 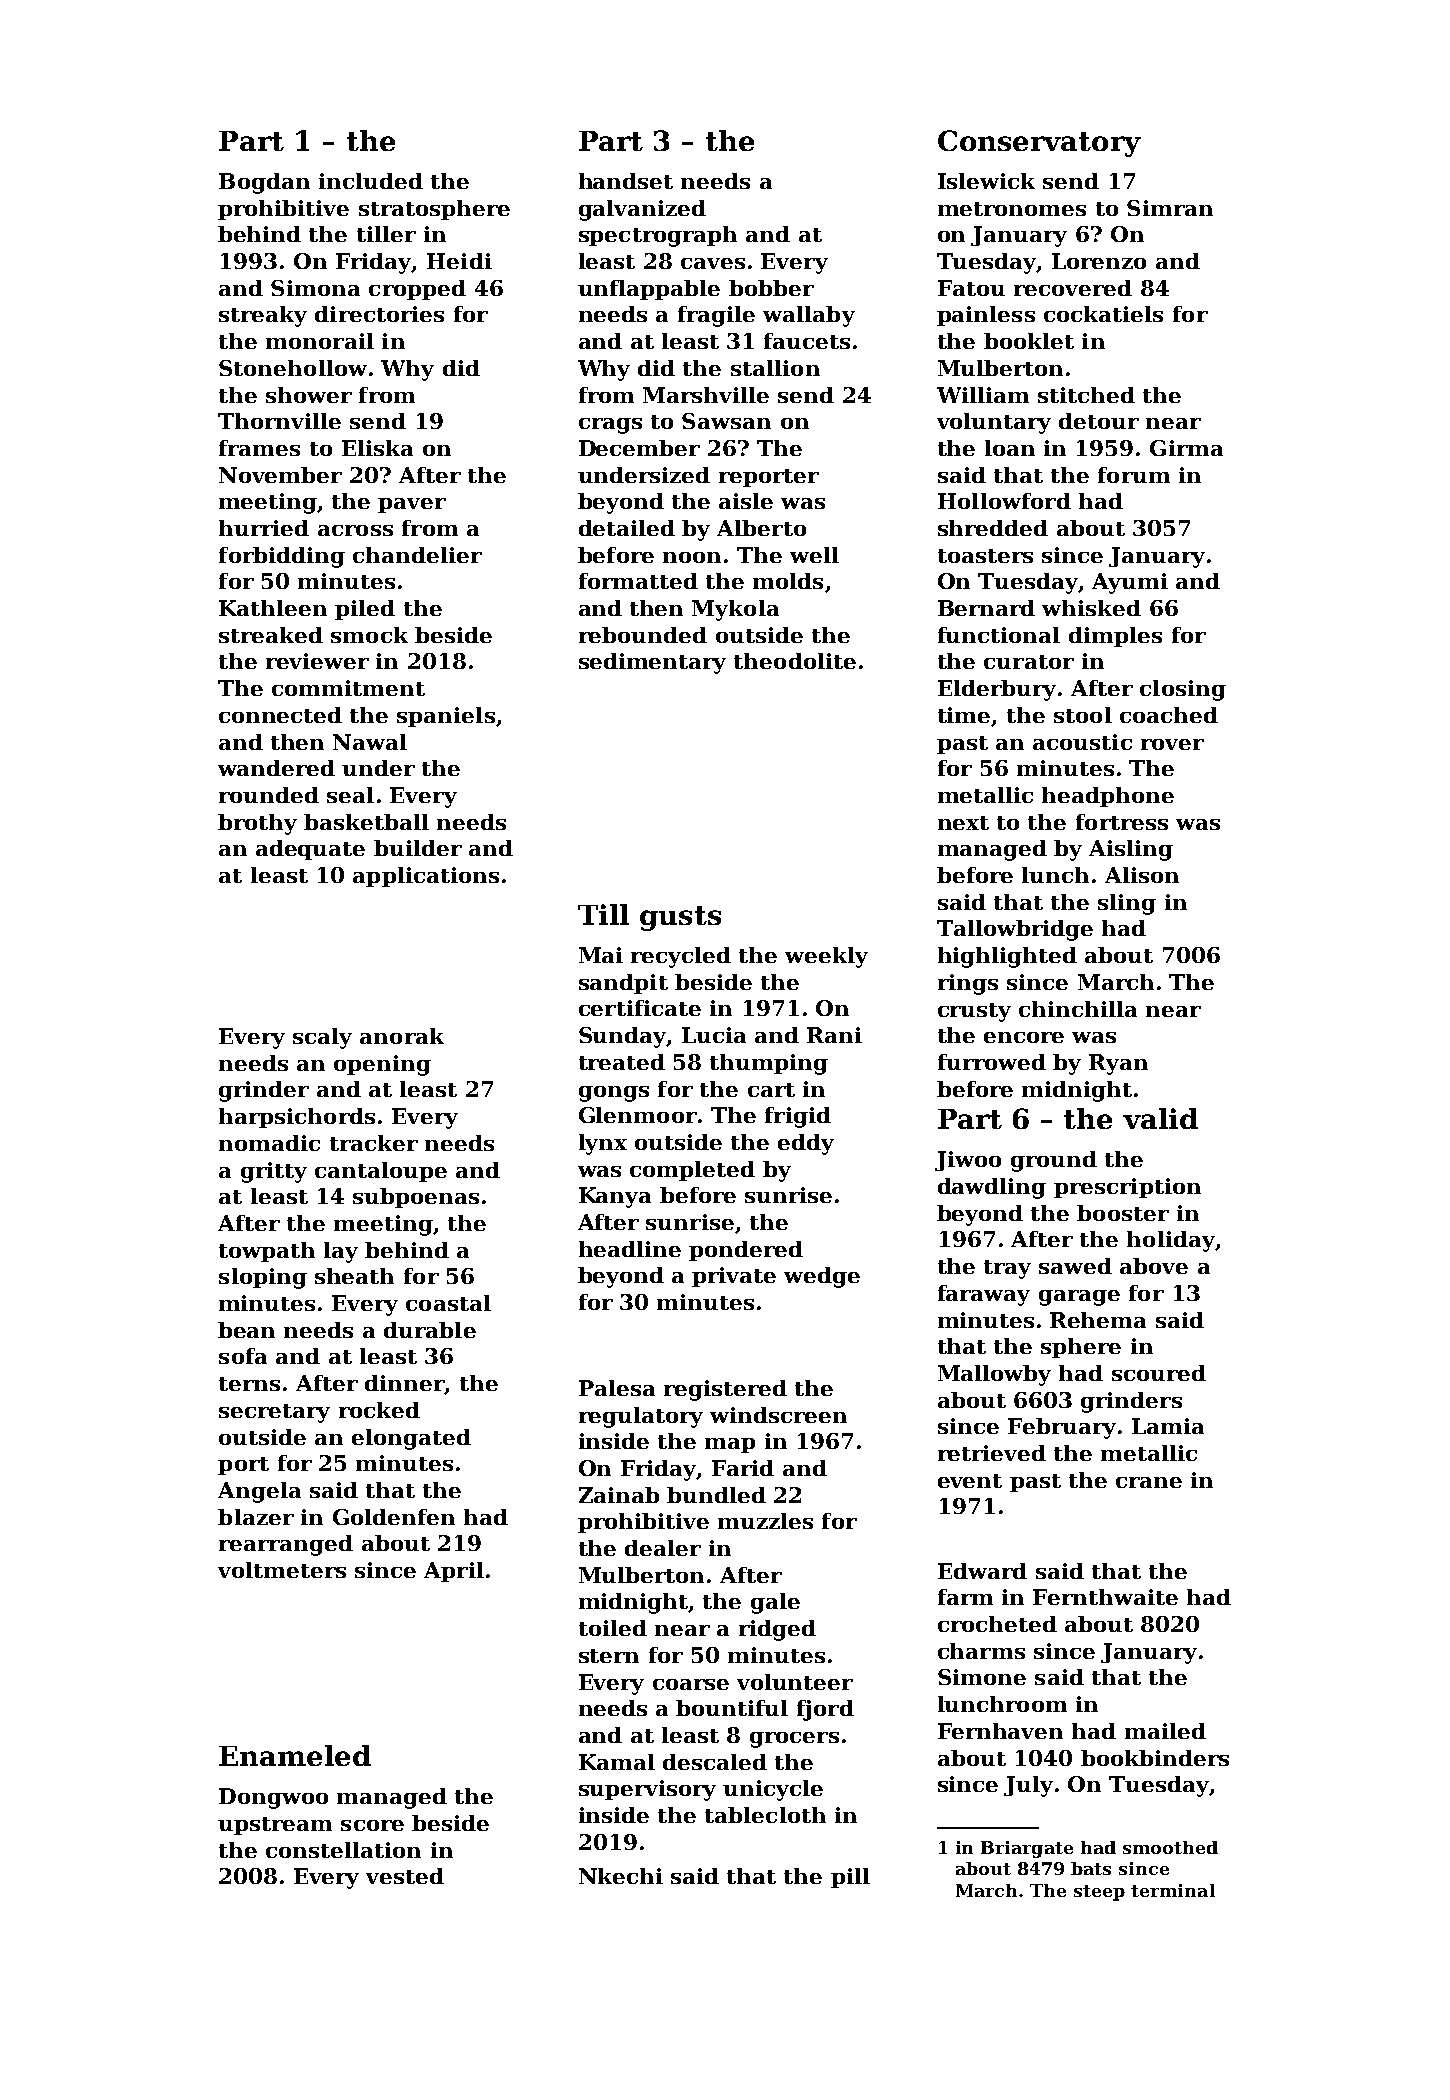 I want to click on vested, so click(x=405, y=1876).
